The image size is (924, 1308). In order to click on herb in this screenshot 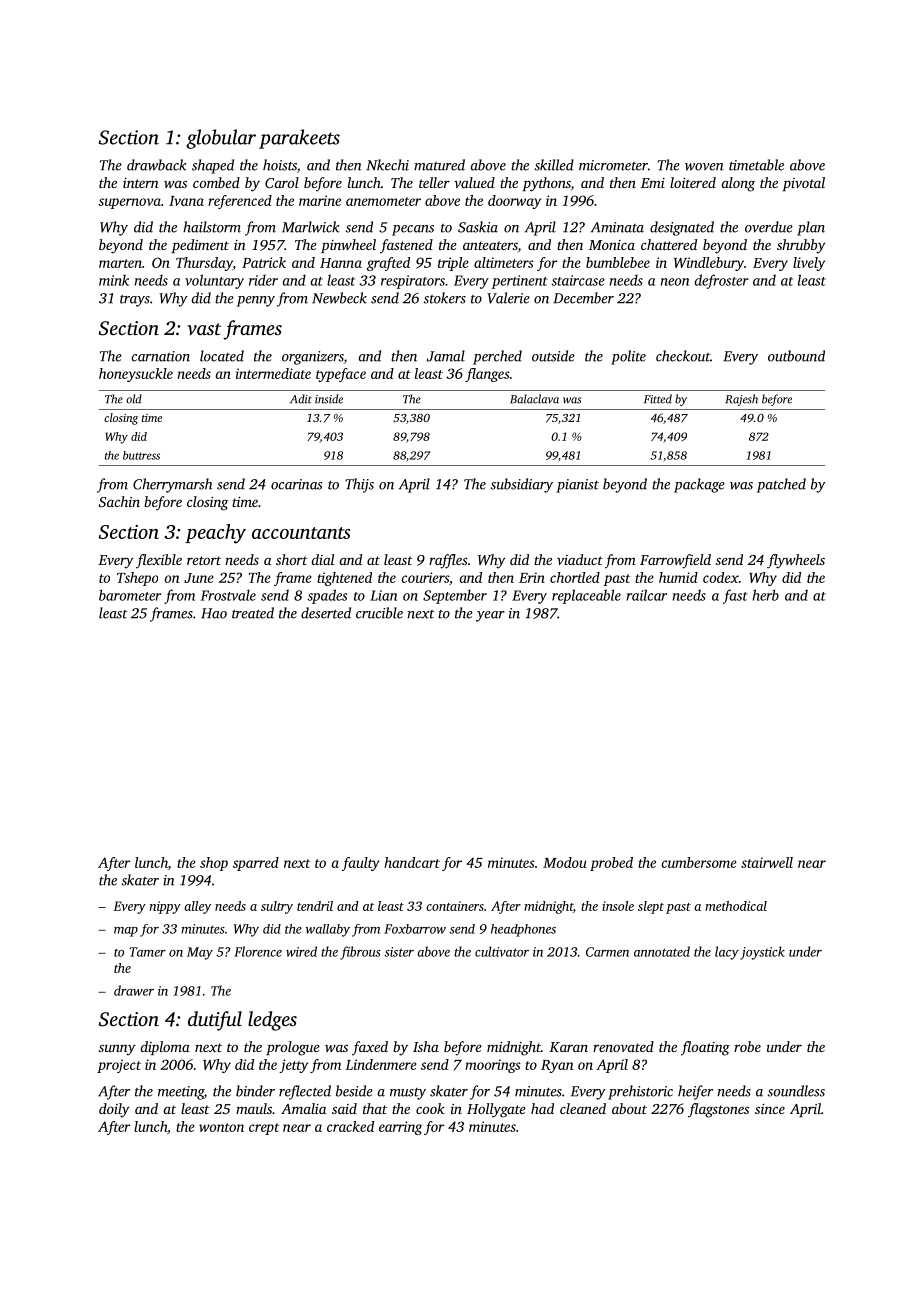, I will do `click(765, 595)`.
